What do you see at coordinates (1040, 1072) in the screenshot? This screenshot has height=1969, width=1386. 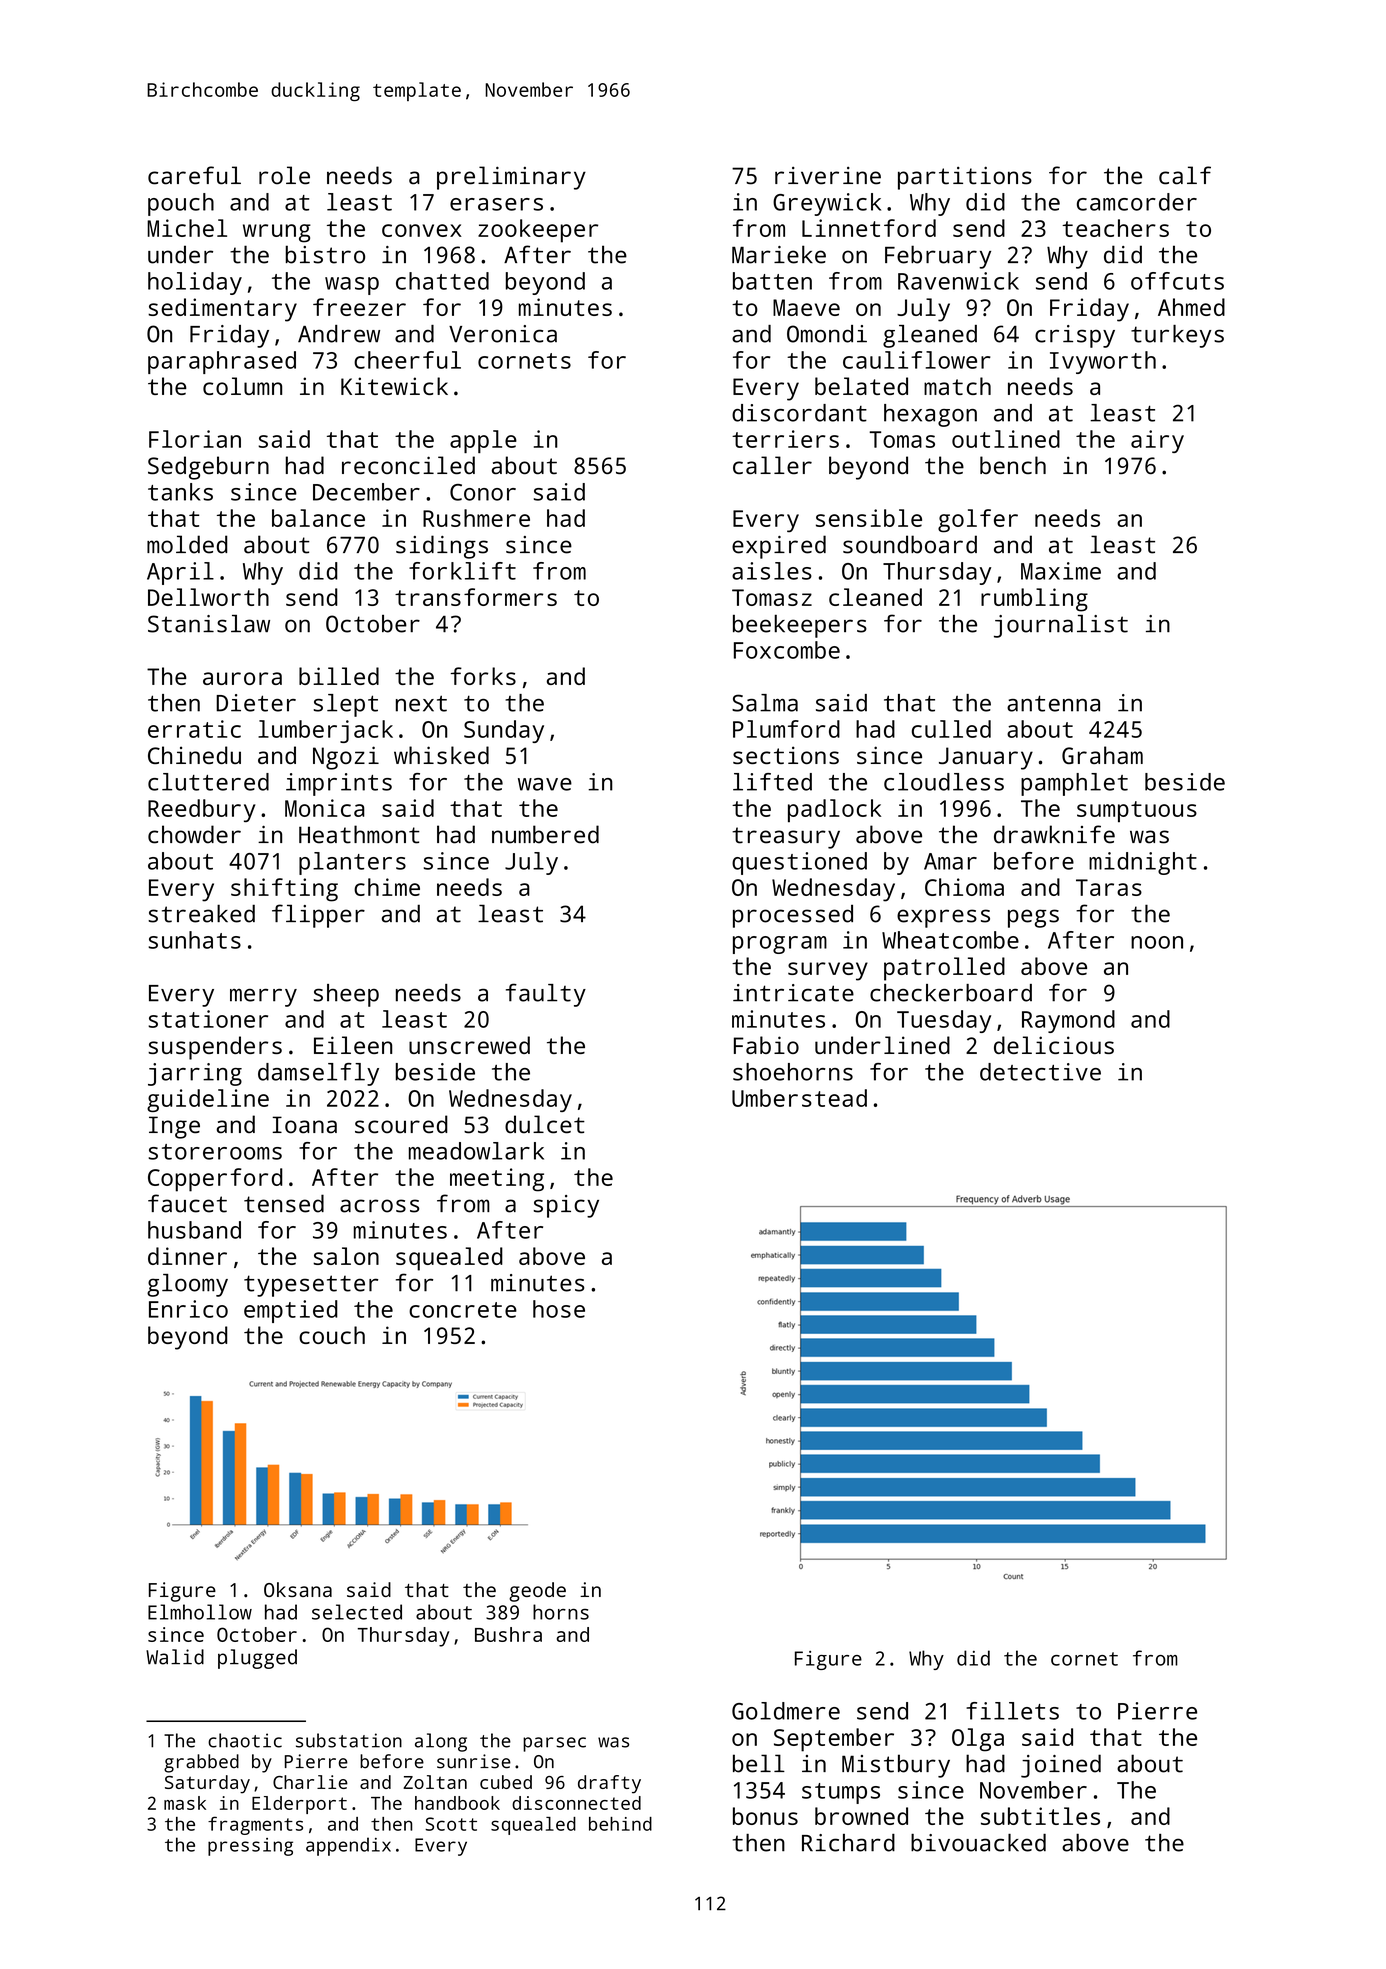 I see `detective` at bounding box center [1040, 1072].
